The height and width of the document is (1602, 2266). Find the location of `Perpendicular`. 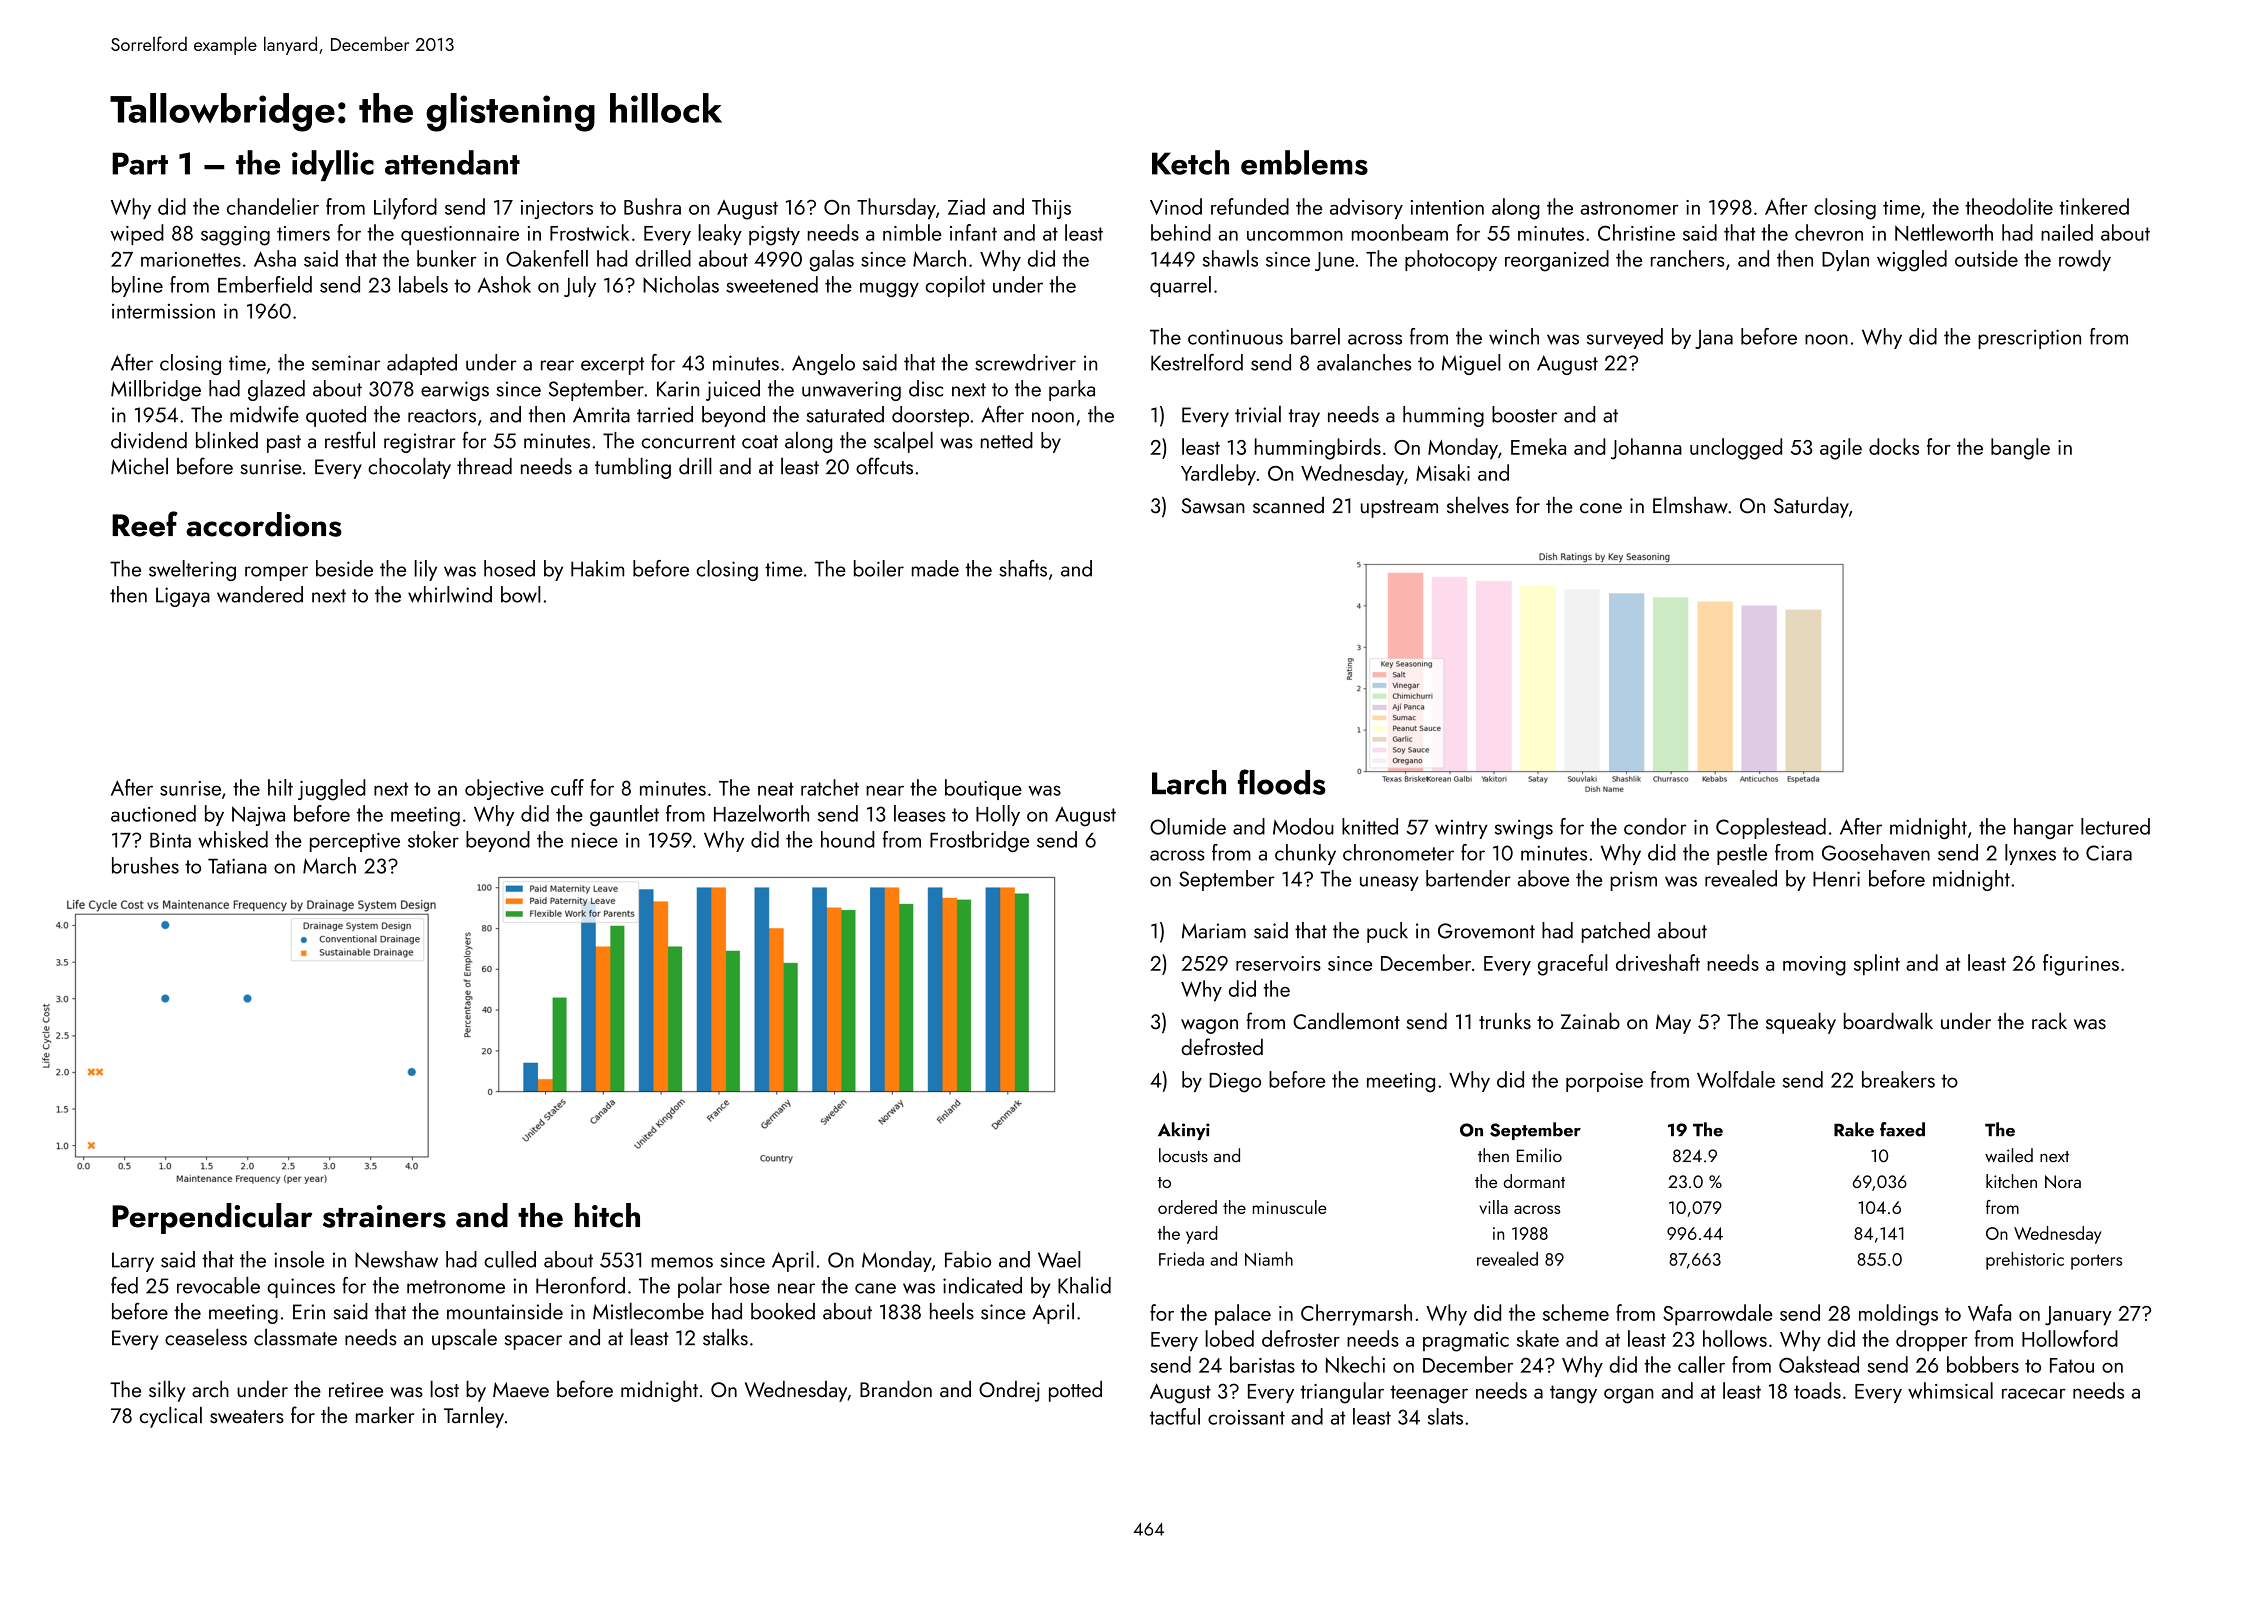

Perpendicular is located at coordinates (212, 1218).
